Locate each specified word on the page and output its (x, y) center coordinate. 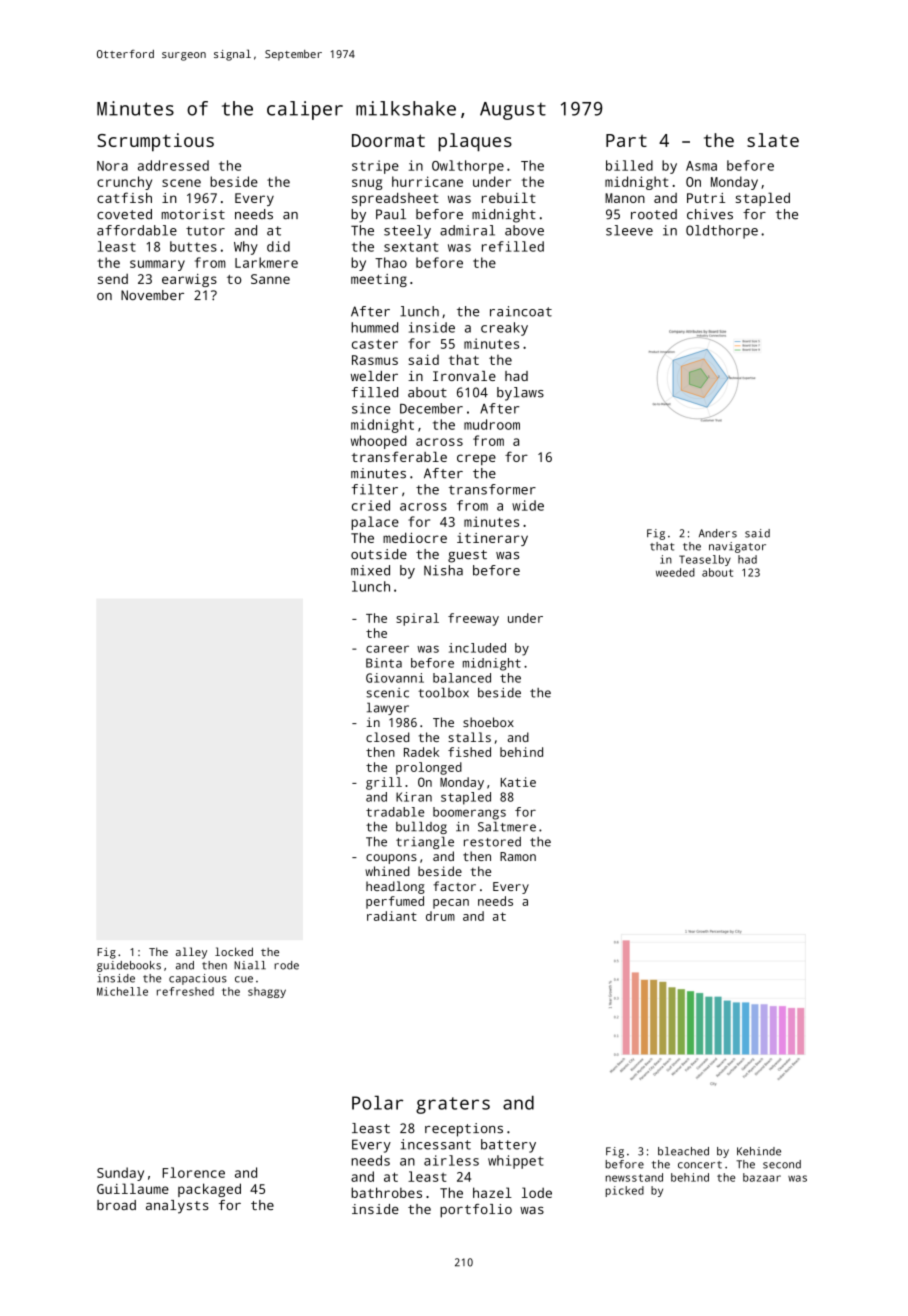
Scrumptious (155, 142)
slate (773, 140)
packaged (209, 1190)
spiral (417, 619)
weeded (675, 572)
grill (384, 783)
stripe (375, 167)
